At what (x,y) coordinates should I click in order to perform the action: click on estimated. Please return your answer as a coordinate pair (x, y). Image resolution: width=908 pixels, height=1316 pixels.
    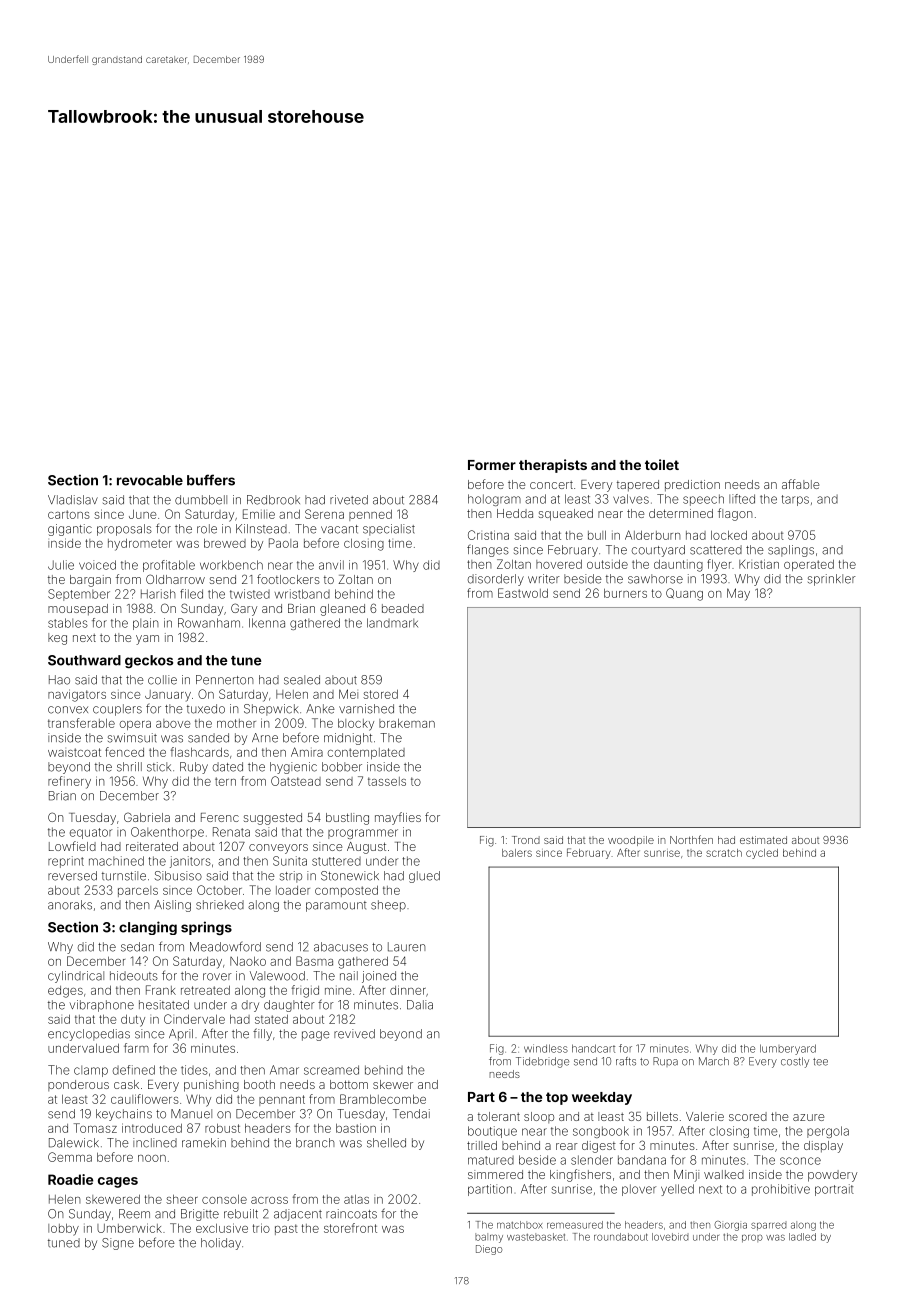
    Looking at the image, I should click on (763, 840).
